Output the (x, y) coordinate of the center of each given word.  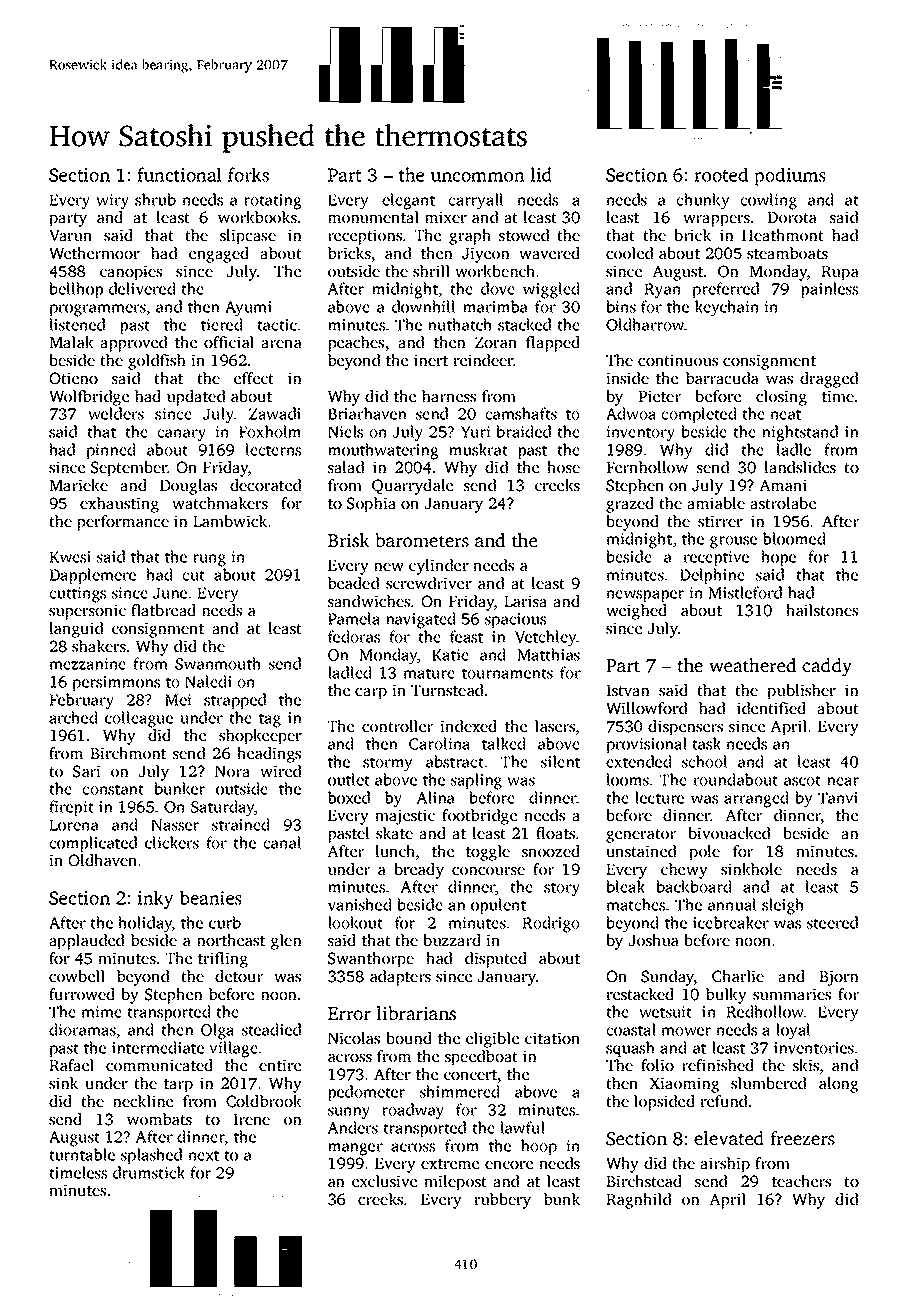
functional (179, 174)
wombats (159, 1119)
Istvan (628, 690)
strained (241, 824)
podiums (790, 176)
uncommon (478, 177)
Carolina (439, 743)
